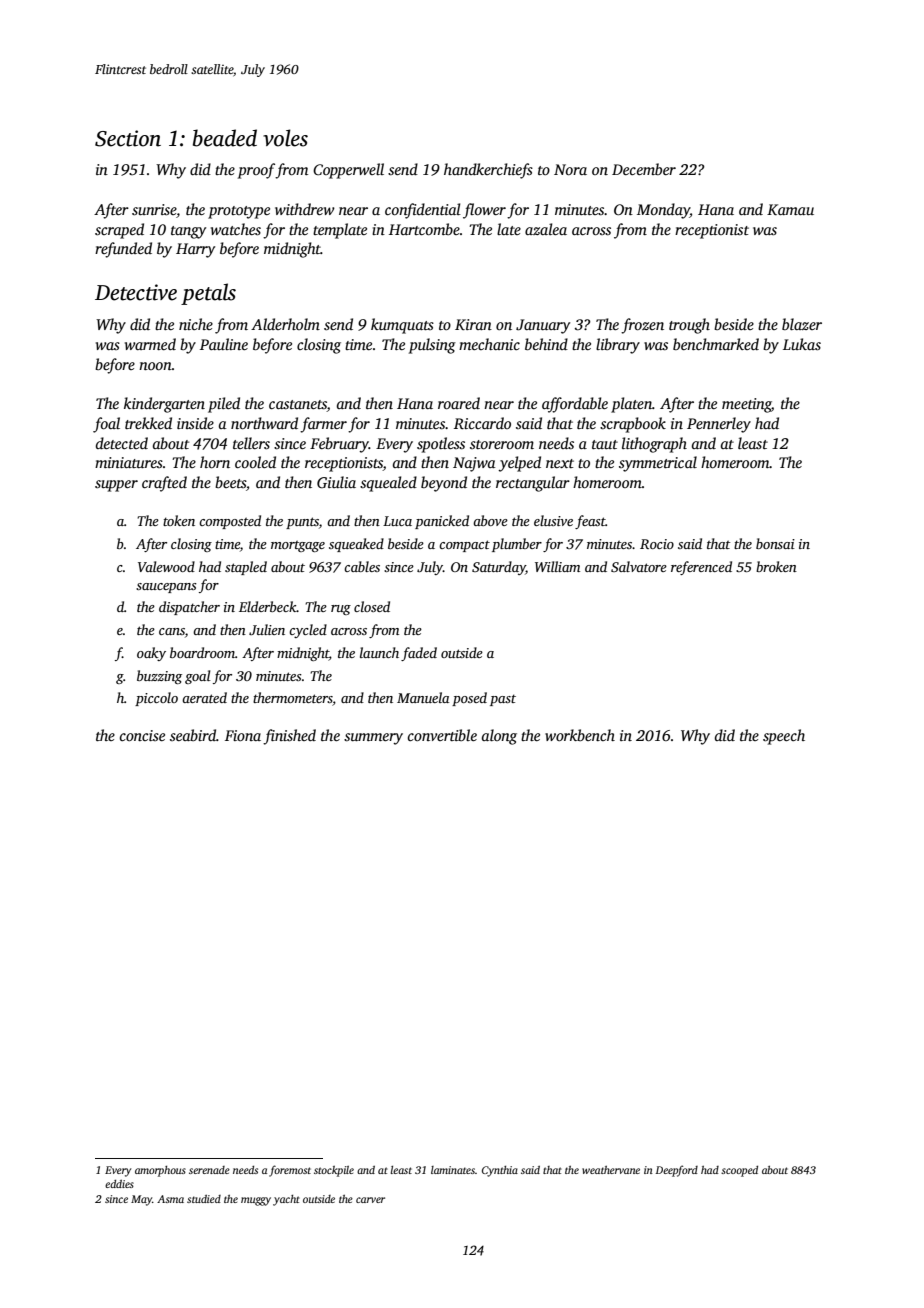  Describe the element at coordinates (128, 138) in the screenshot. I see `Section` at that location.
